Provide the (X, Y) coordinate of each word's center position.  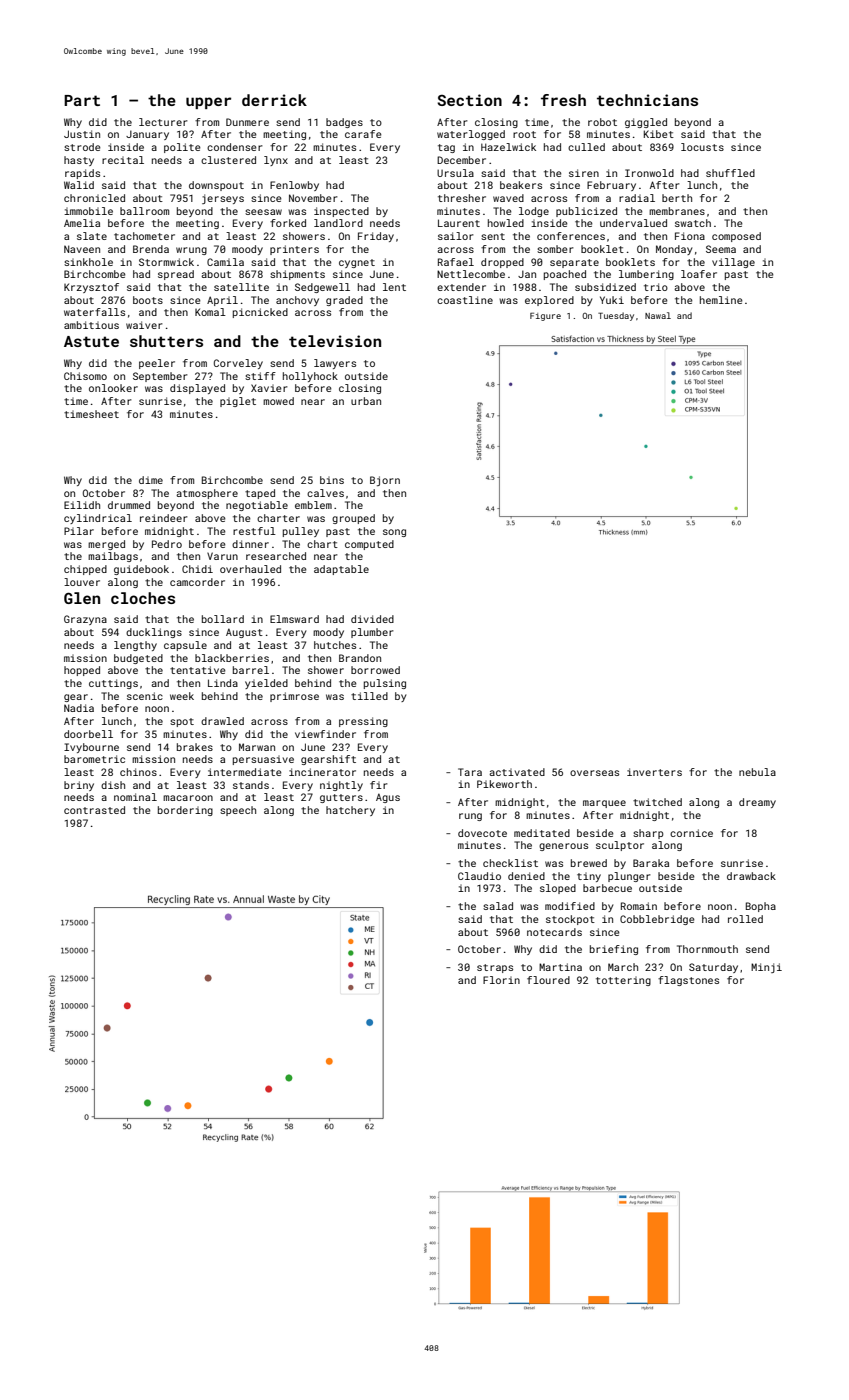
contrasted (94, 810)
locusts (702, 147)
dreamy (757, 803)
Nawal (658, 315)
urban (366, 401)
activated (517, 772)
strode (82, 147)
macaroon (188, 798)
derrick (274, 100)
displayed (197, 389)
